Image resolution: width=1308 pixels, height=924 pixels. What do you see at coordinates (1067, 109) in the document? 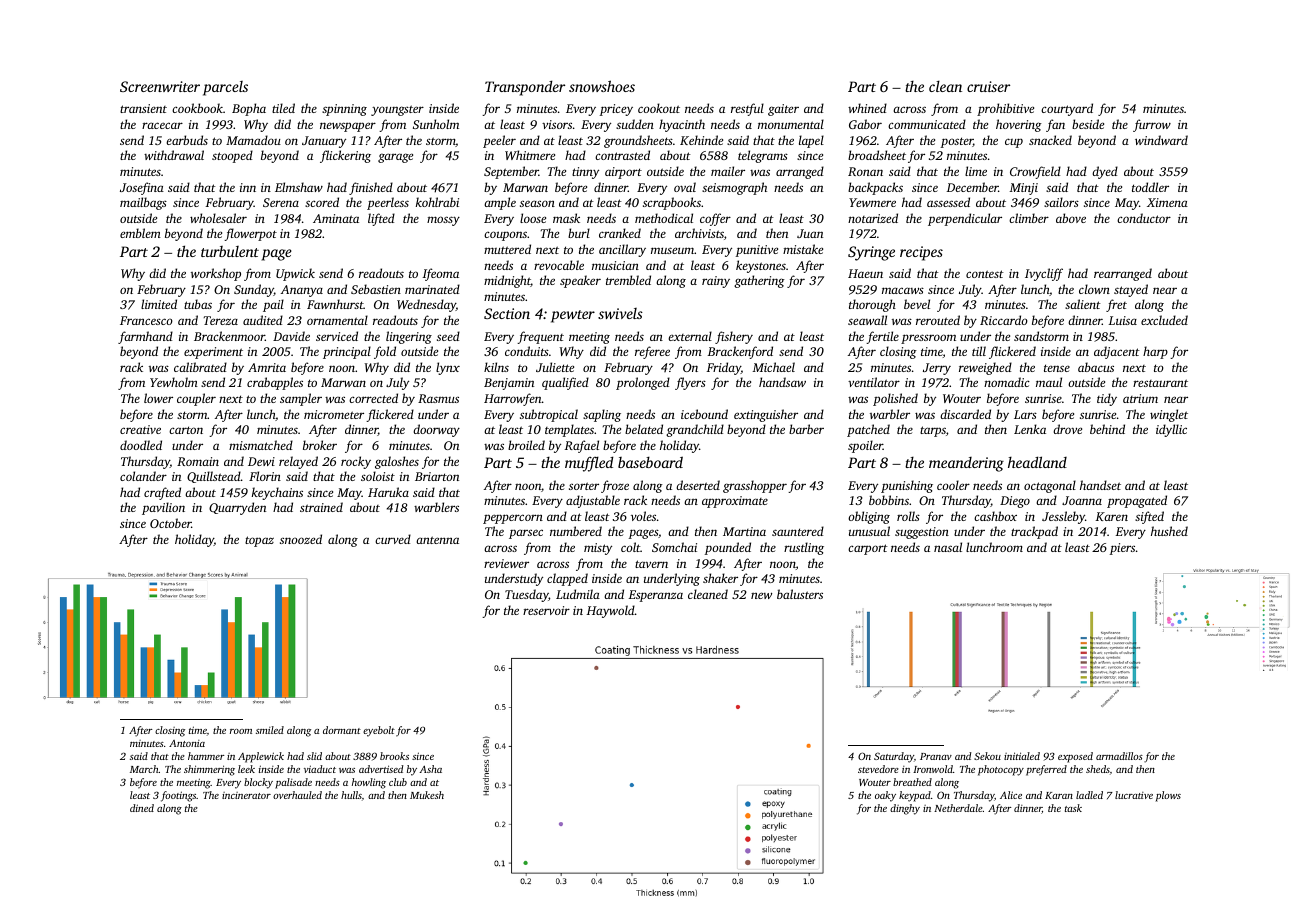
I see `courtyard` at bounding box center [1067, 109].
